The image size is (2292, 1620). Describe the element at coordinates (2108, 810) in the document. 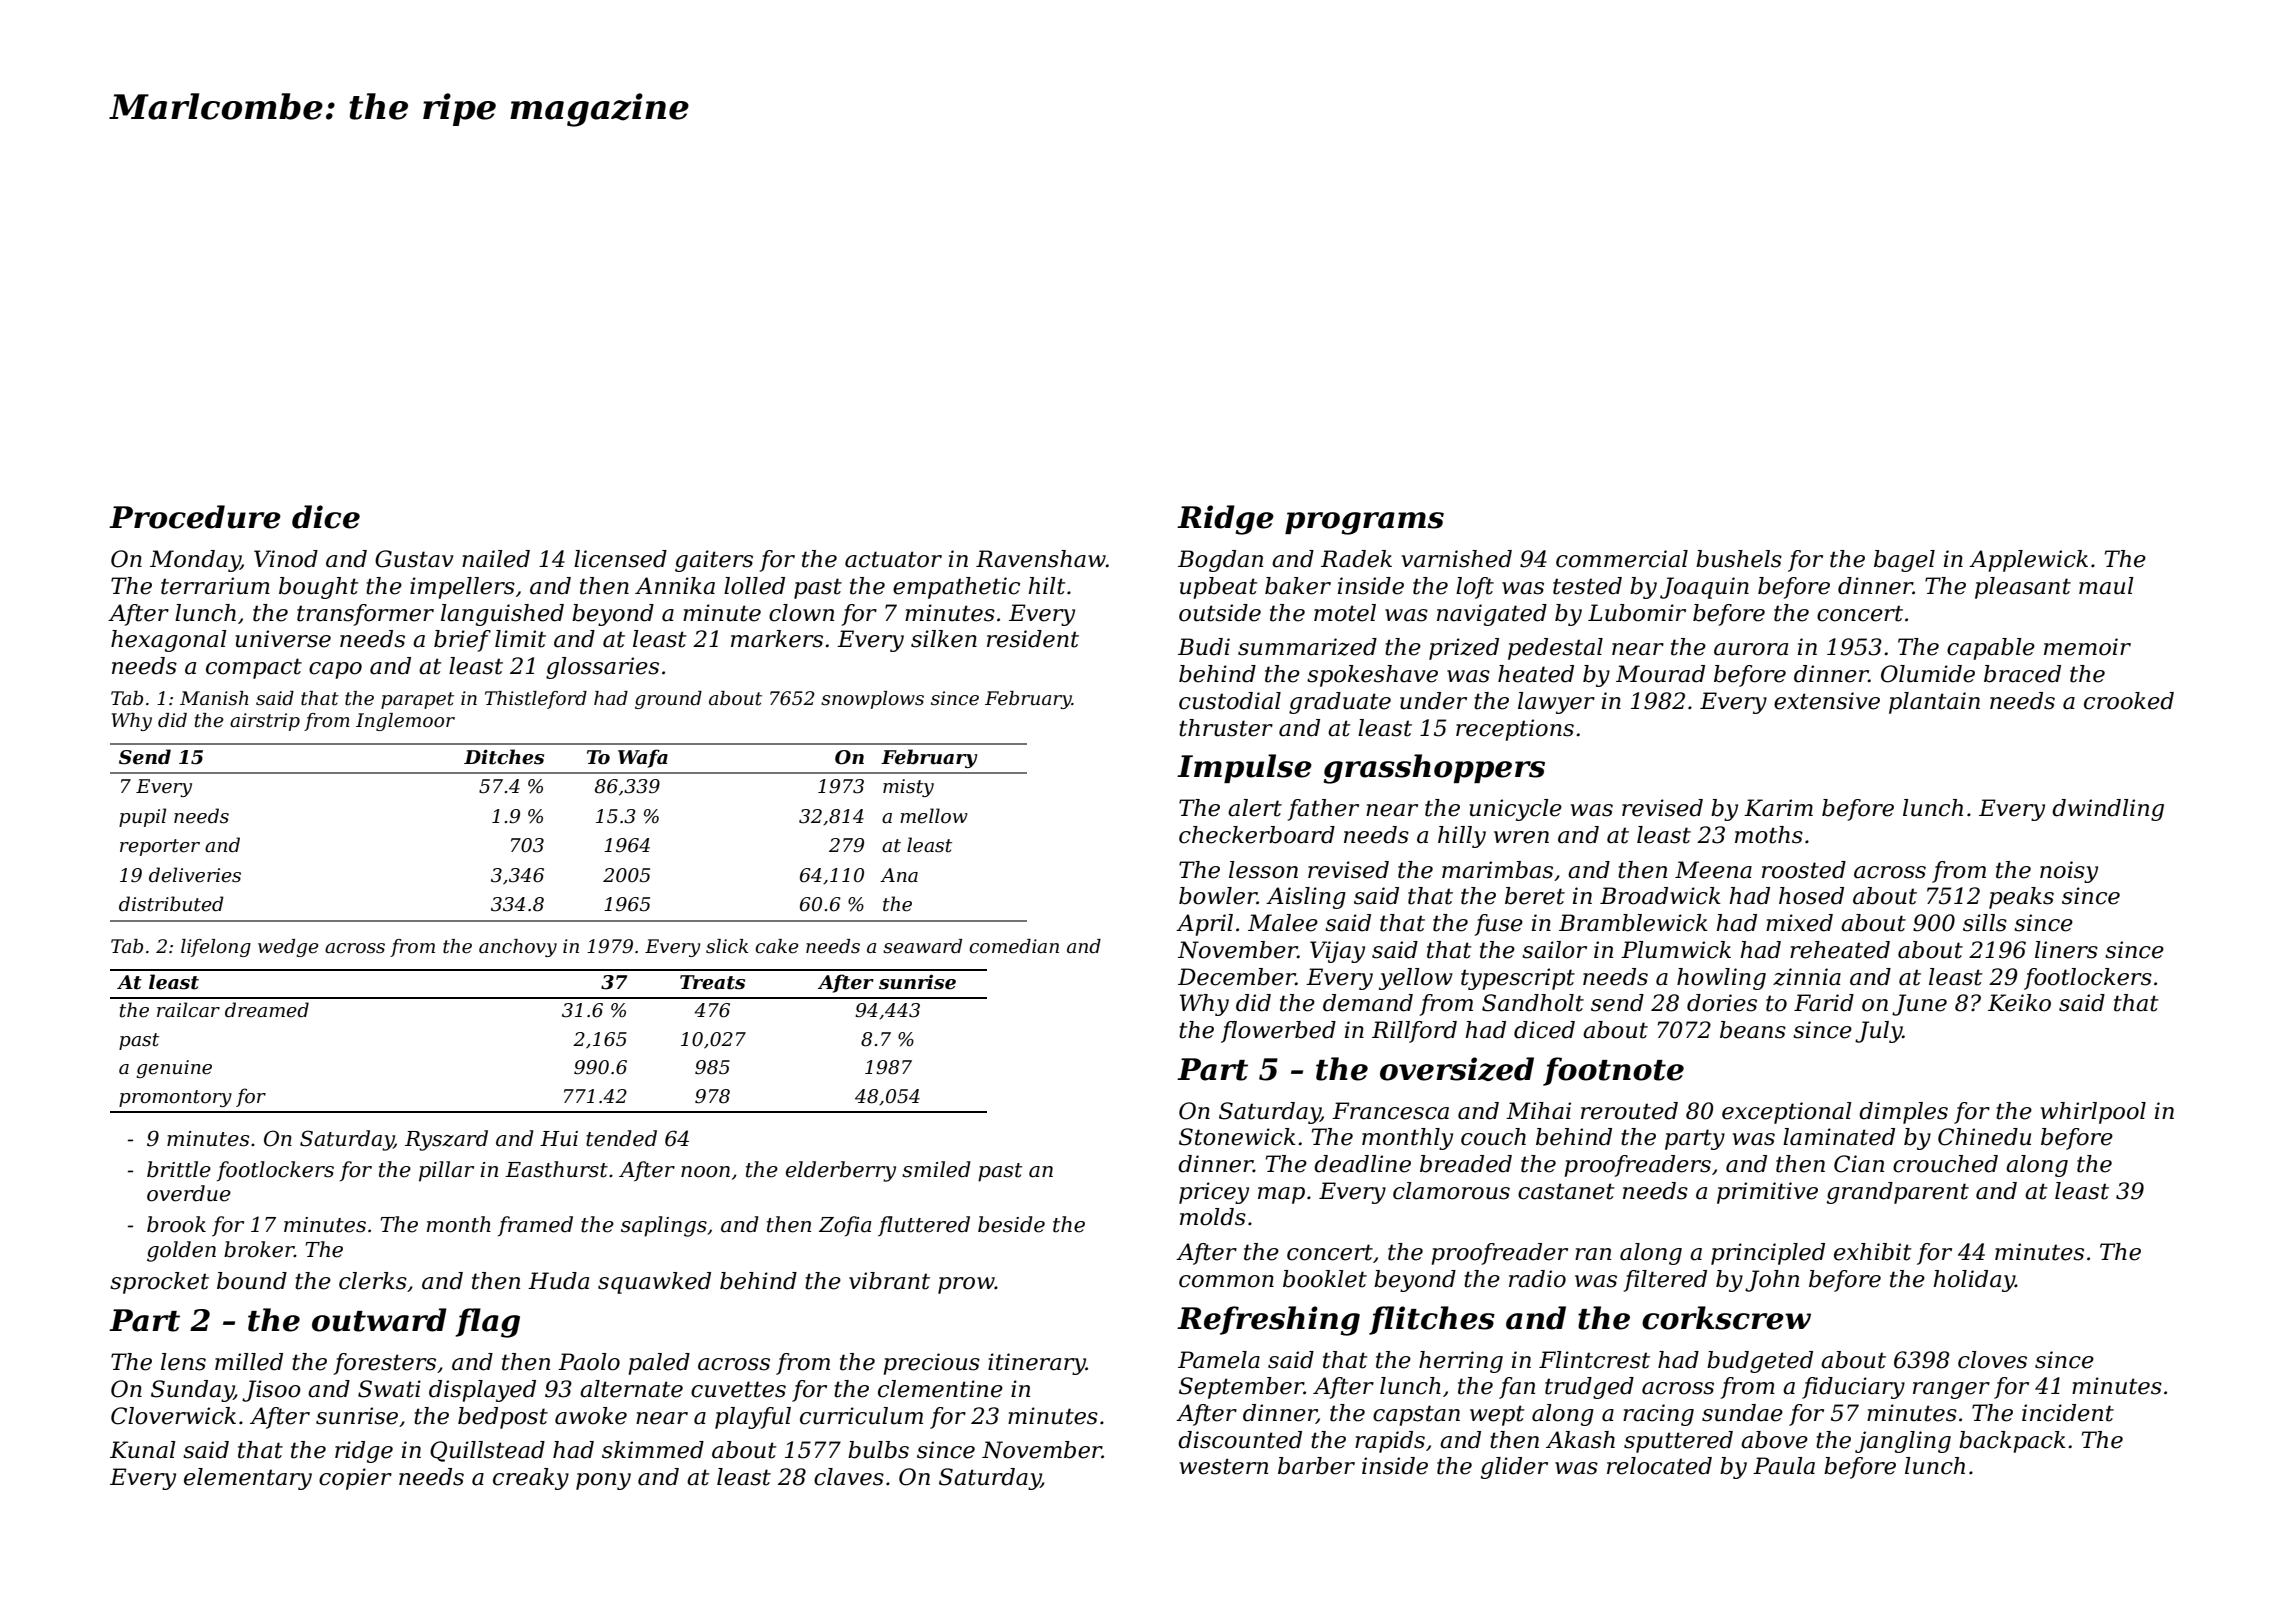

I see `dwindling` at that location.
